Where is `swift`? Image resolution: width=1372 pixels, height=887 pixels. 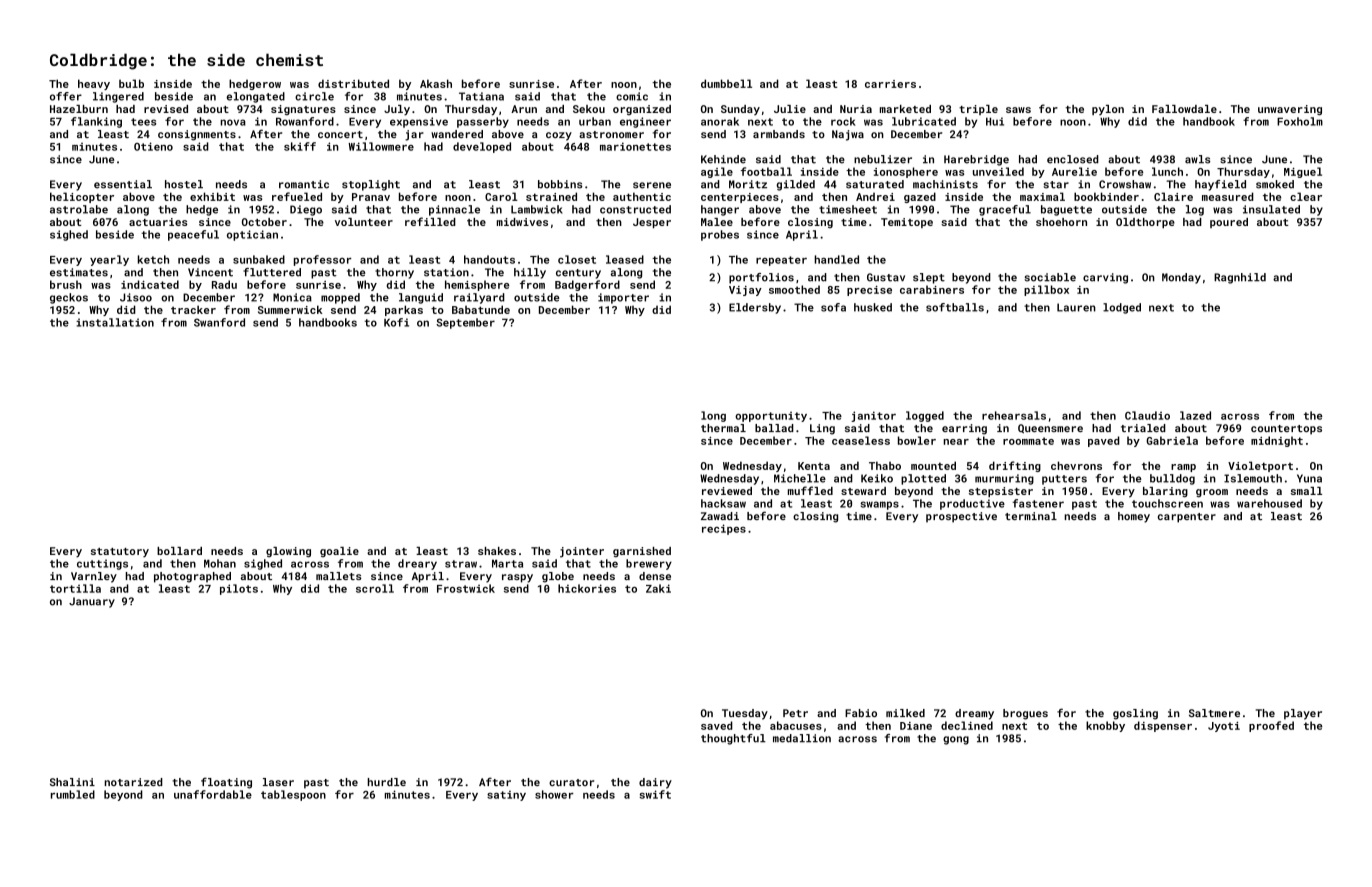 swift is located at coordinates (655, 794).
